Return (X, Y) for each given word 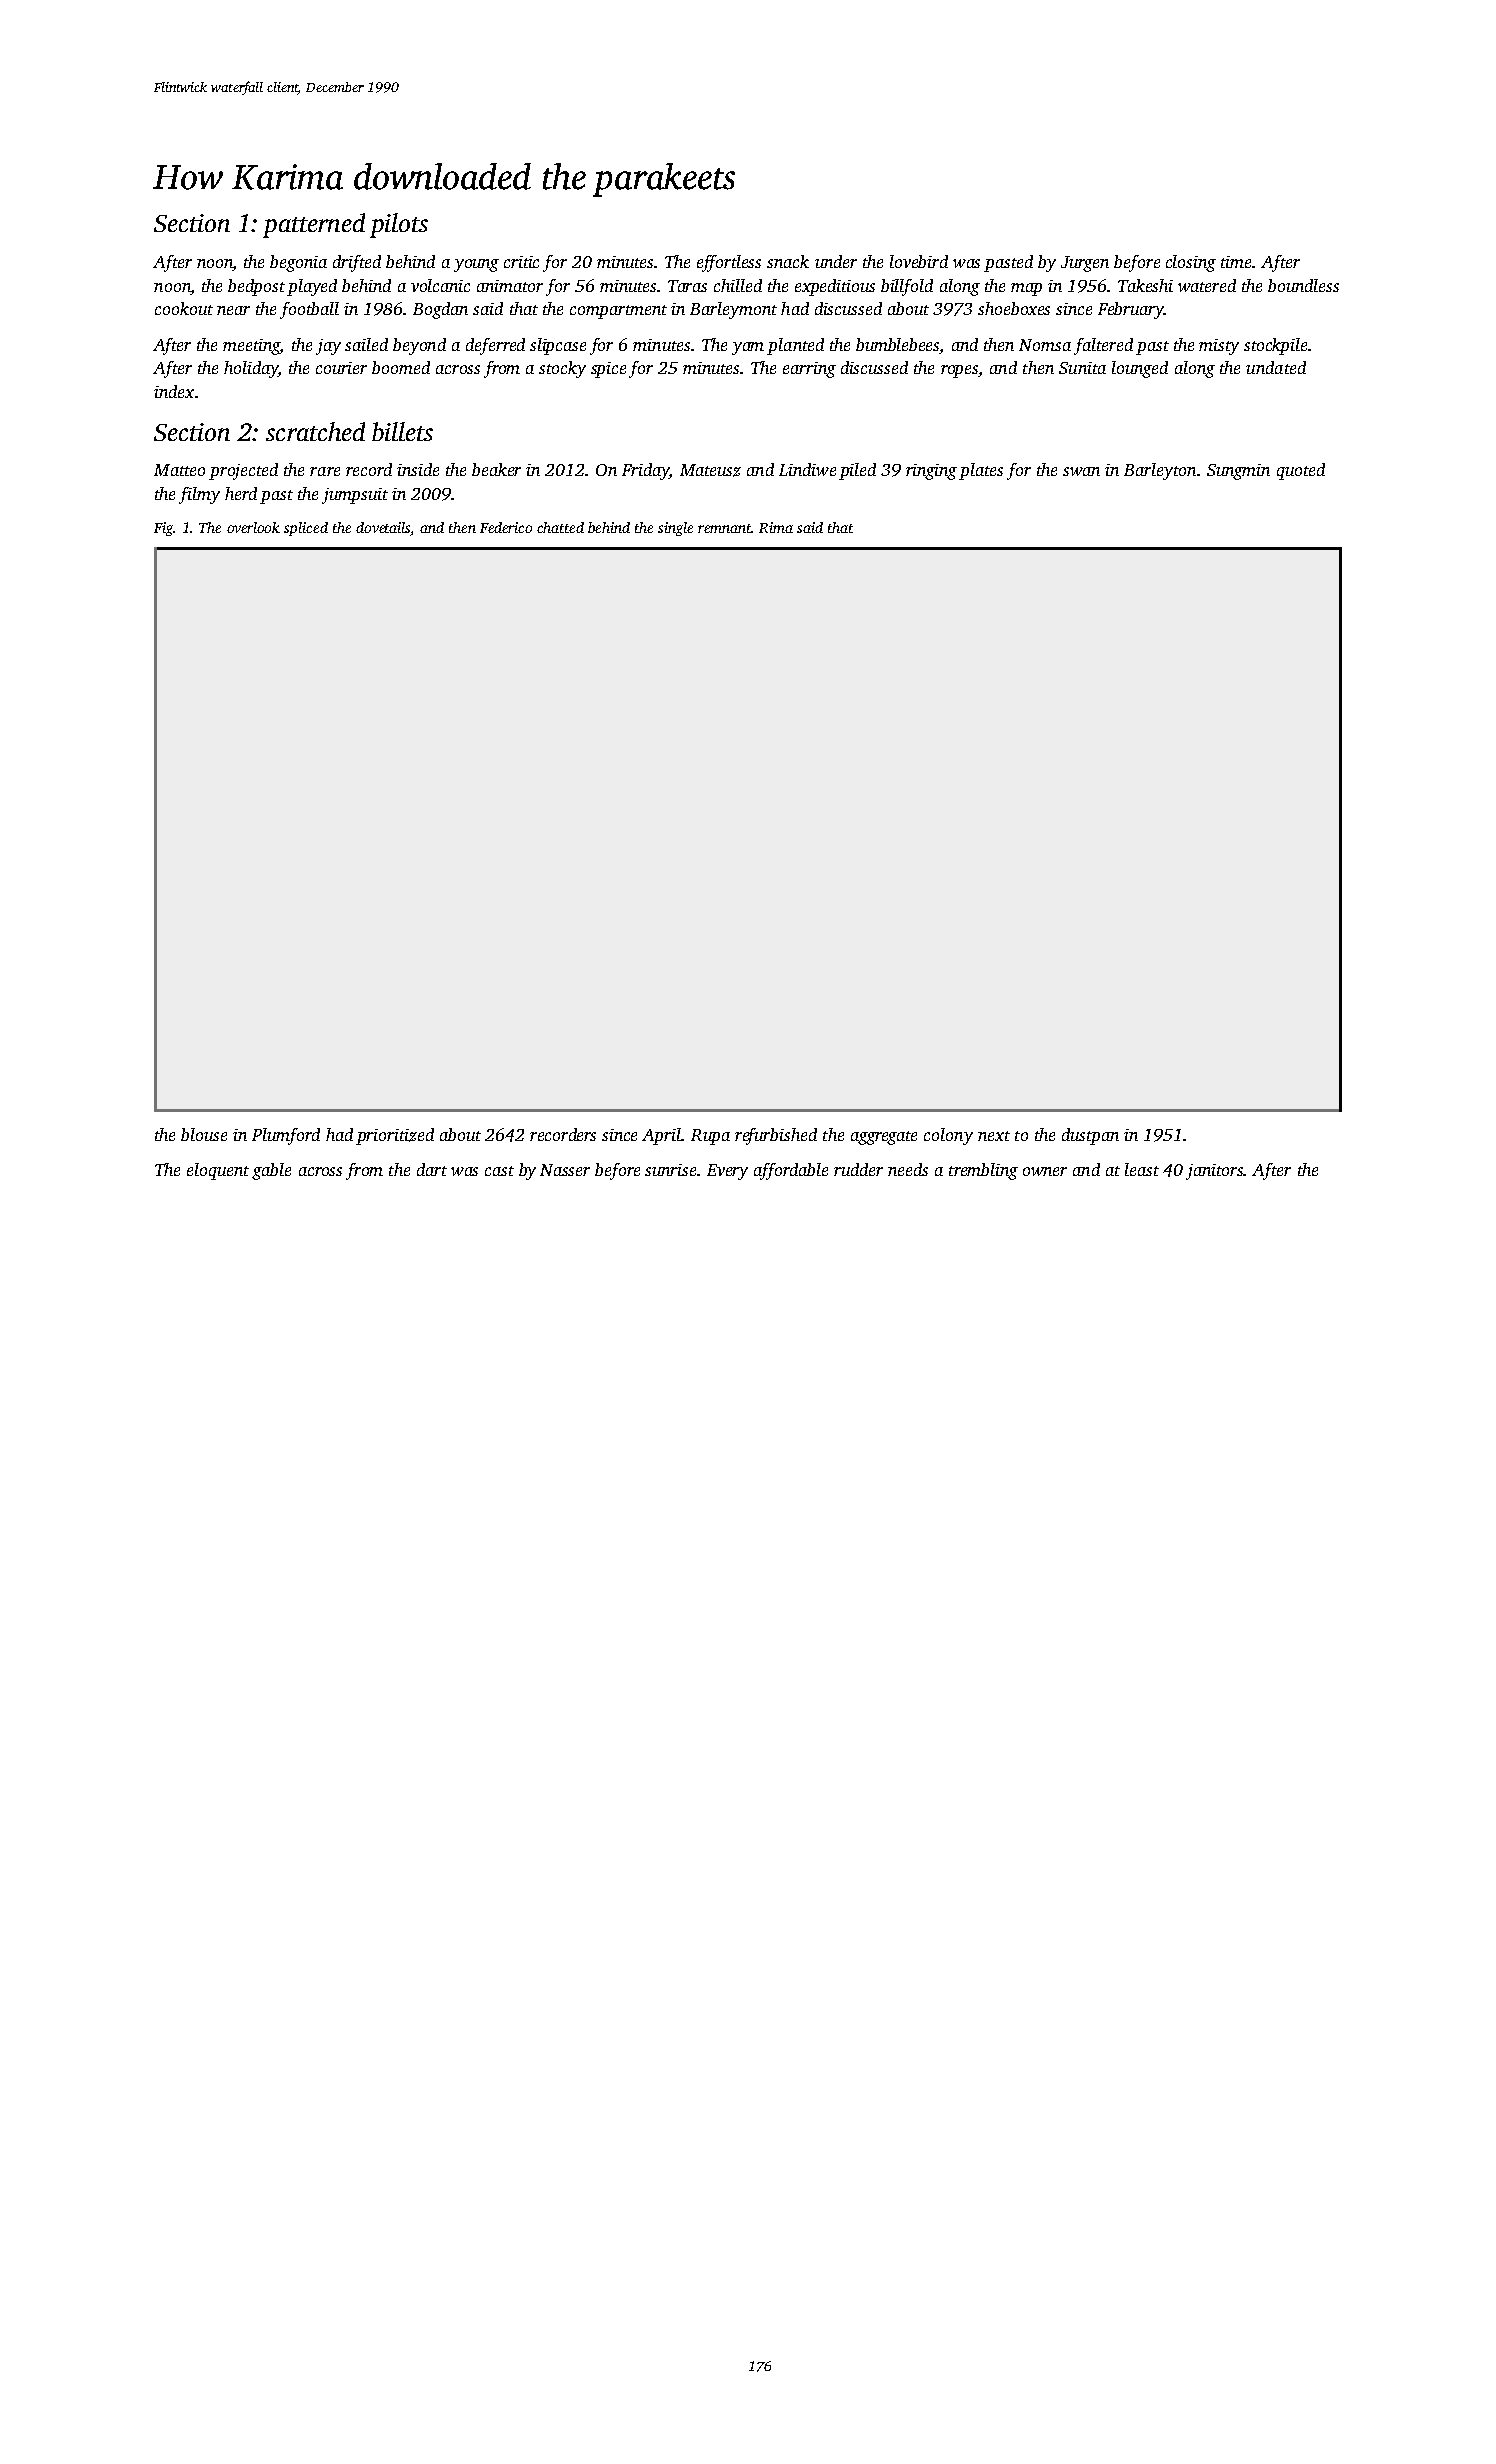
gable (271, 1171)
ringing (931, 472)
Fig (163, 529)
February (1131, 310)
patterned (314, 225)
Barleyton (1160, 471)
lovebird (919, 261)
